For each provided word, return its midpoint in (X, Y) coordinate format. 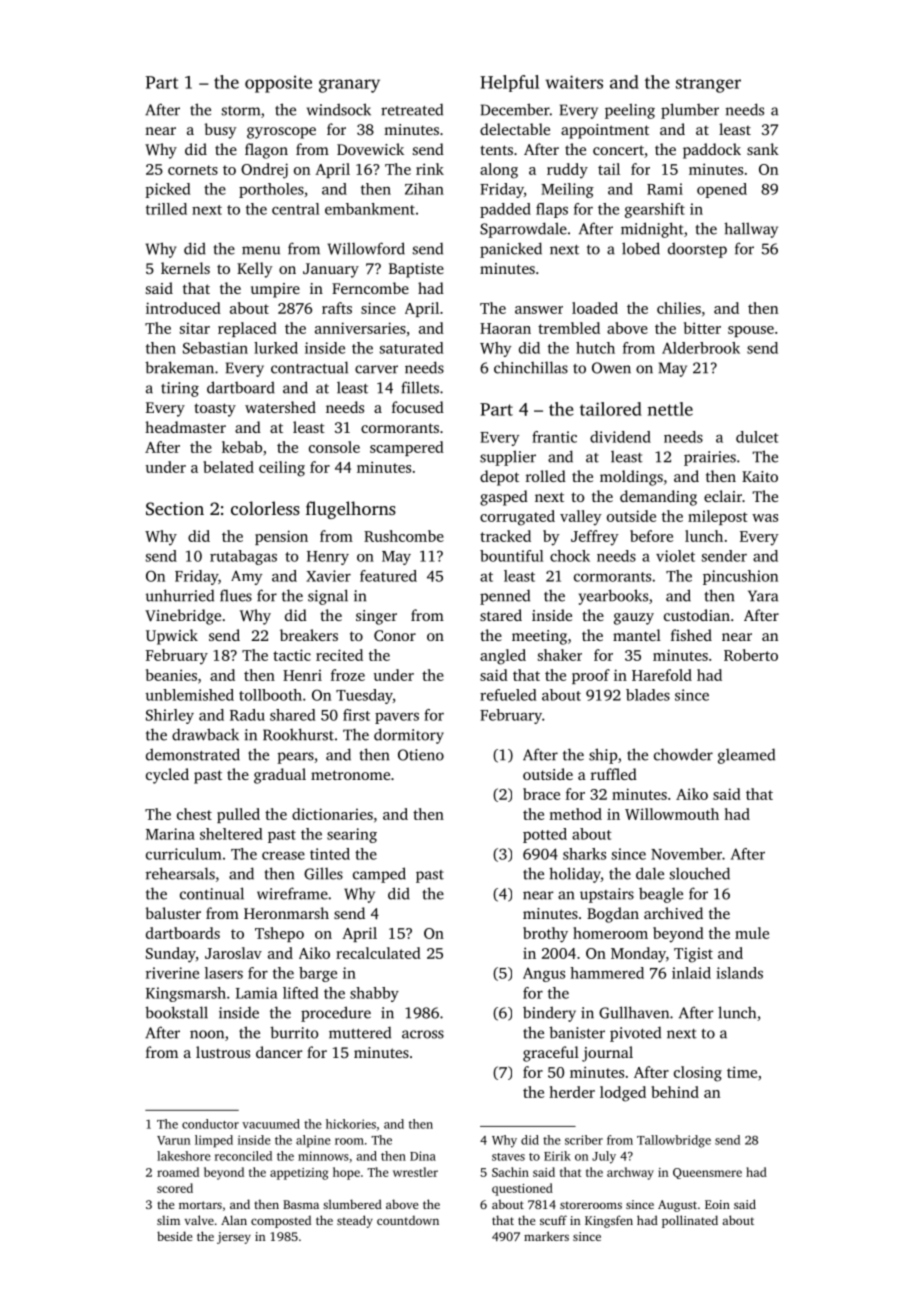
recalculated (378, 953)
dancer (279, 1052)
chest (194, 814)
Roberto (751, 655)
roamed (178, 1172)
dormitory (409, 736)
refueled (508, 695)
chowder (683, 754)
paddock (712, 151)
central (296, 209)
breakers (309, 635)
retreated (412, 109)
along (499, 171)
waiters (574, 82)
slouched (700, 873)
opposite (278, 84)
